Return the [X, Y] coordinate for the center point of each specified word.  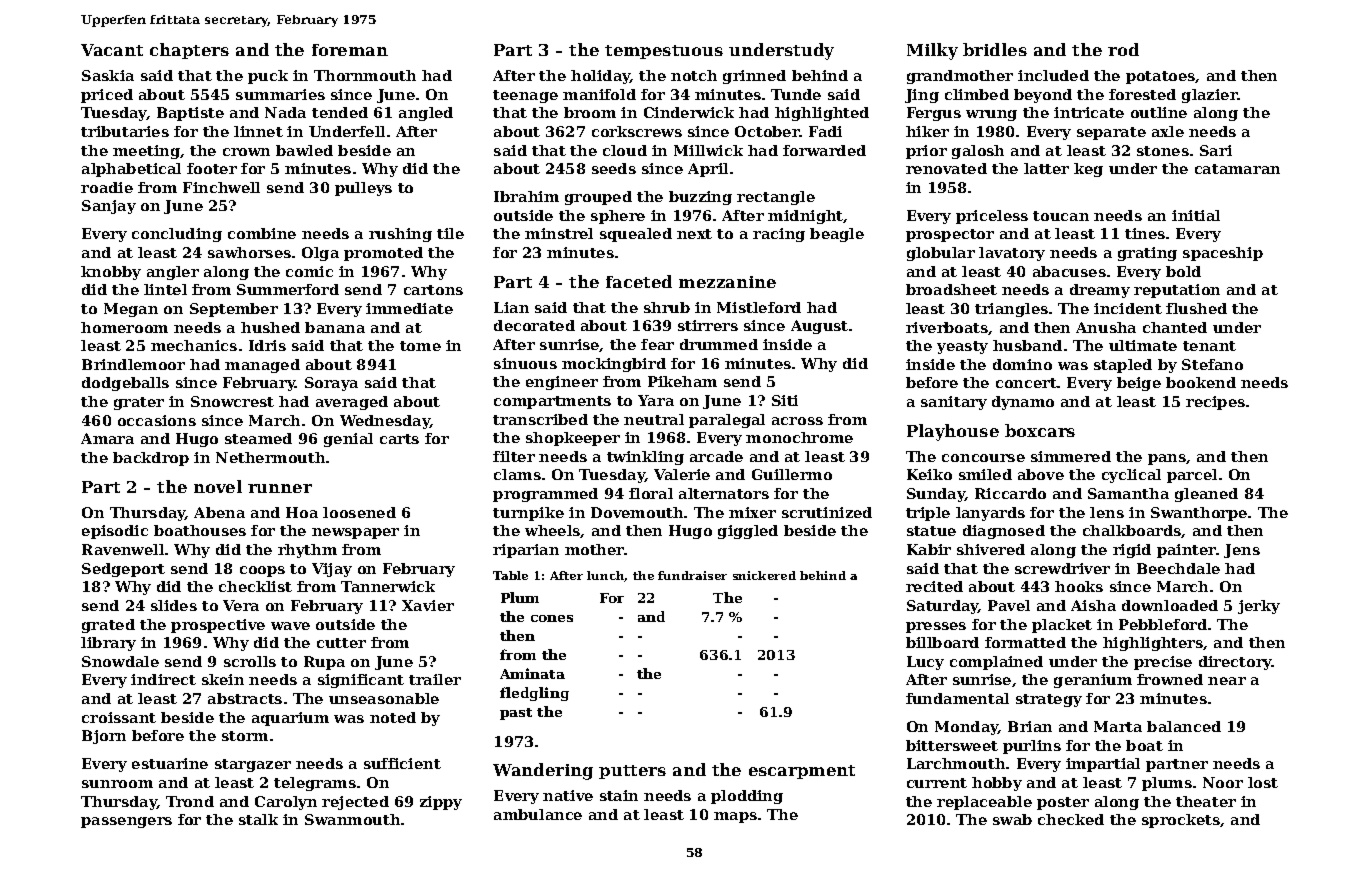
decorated [534, 325]
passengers [126, 822]
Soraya [331, 384]
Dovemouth [637, 512]
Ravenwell [123, 549]
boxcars [1040, 430]
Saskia [108, 75]
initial [1196, 215]
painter [1187, 551]
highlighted [822, 114]
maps [735, 817]
